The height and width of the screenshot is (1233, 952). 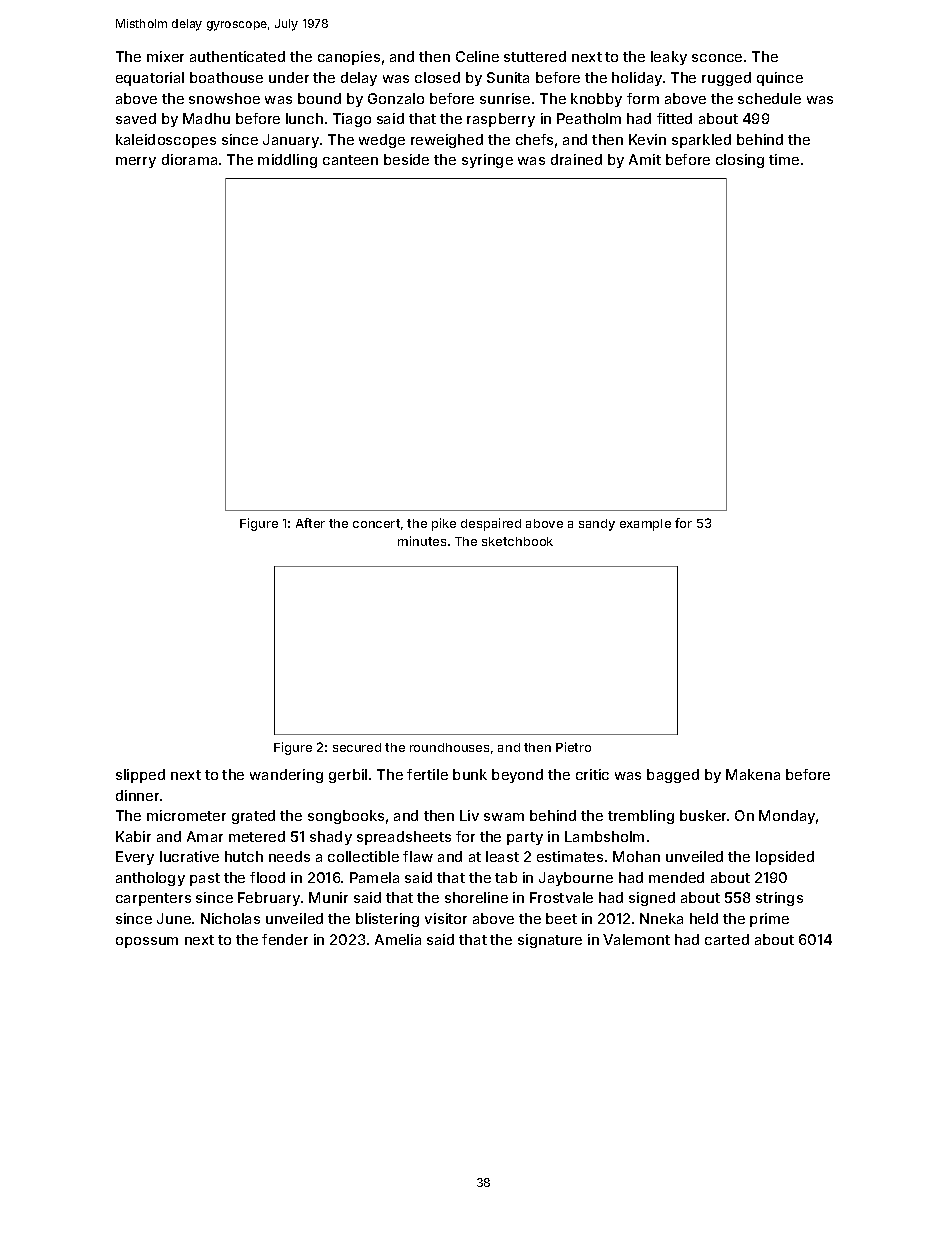 I want to click on pike, so click(x=444, y=524).
